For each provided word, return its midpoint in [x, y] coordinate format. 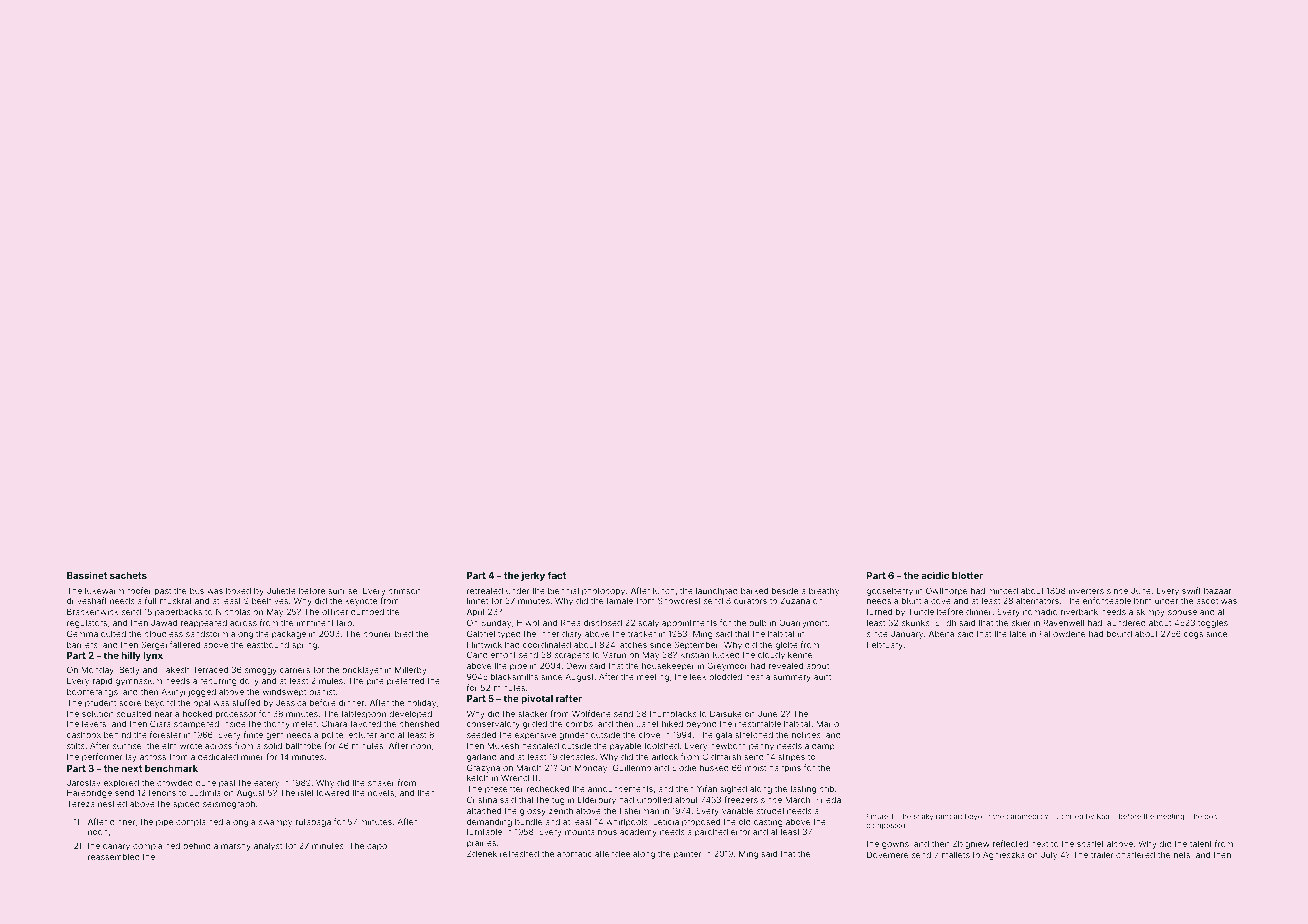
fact [556, 575]
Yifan [707, 788]
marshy [236, 847]
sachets [128, 575]
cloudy [771, 656]
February [885, 645]
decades [577, 757]
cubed [113, 634]
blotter [967, 575]
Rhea [571, 622]
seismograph [229, 804]
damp [823, 747]
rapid [102, 681]
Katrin [1106, 816]
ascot [1207, 601]
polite [332, 736]
